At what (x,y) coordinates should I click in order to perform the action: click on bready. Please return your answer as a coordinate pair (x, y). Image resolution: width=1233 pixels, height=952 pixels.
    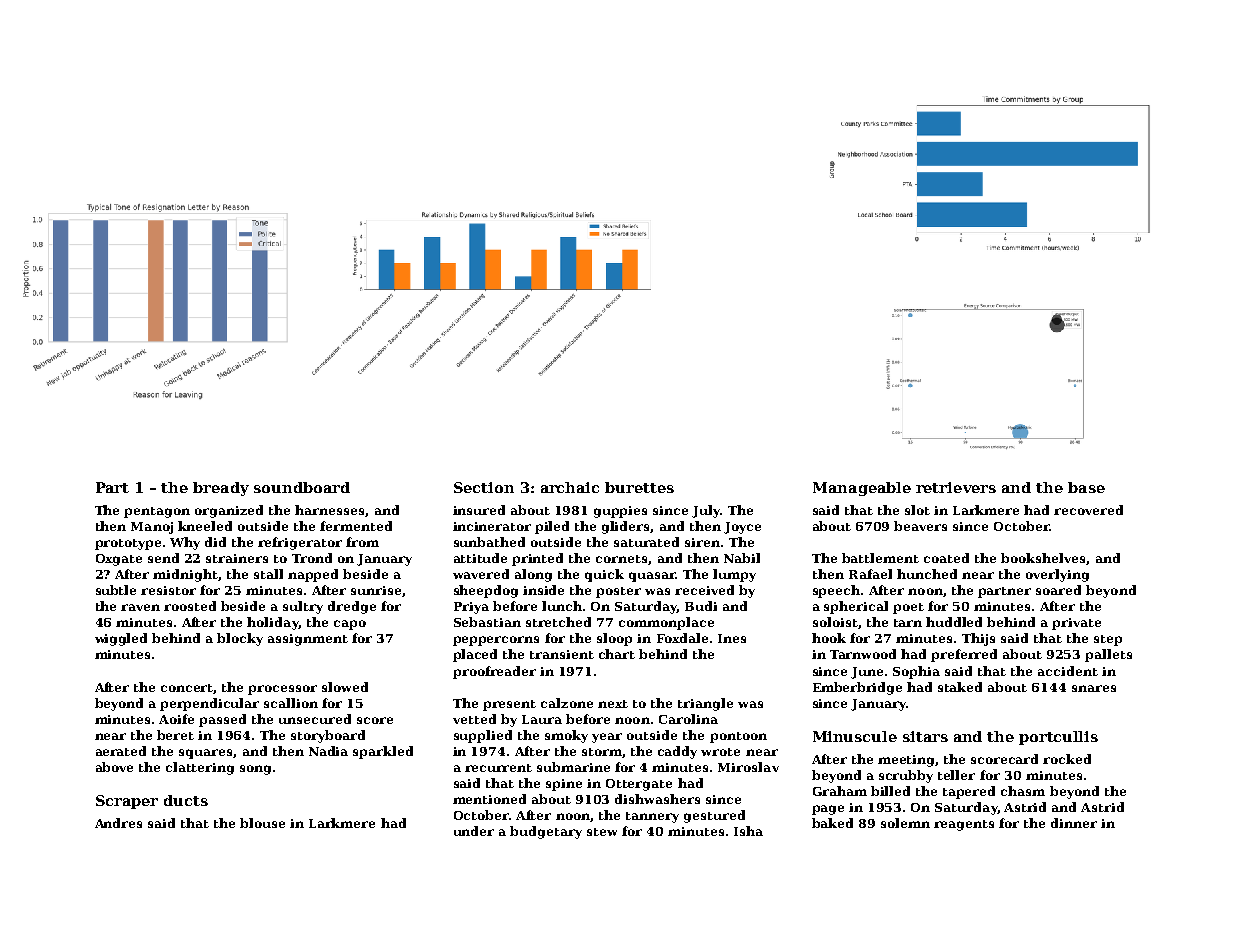
    Looking at the image, I should click on (221, 489).
